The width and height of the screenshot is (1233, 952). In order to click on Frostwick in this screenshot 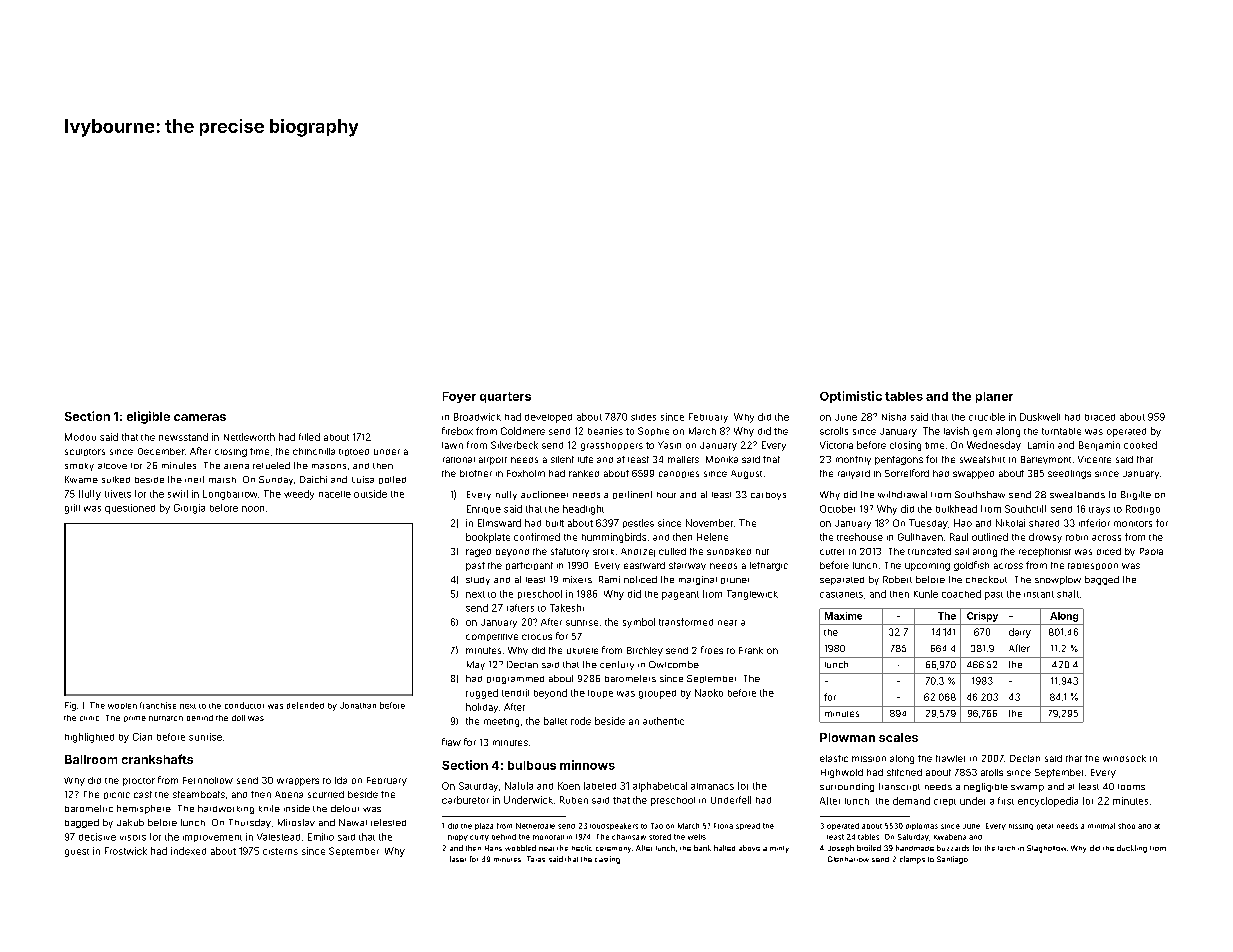, I will do `click(126, 851)`.
